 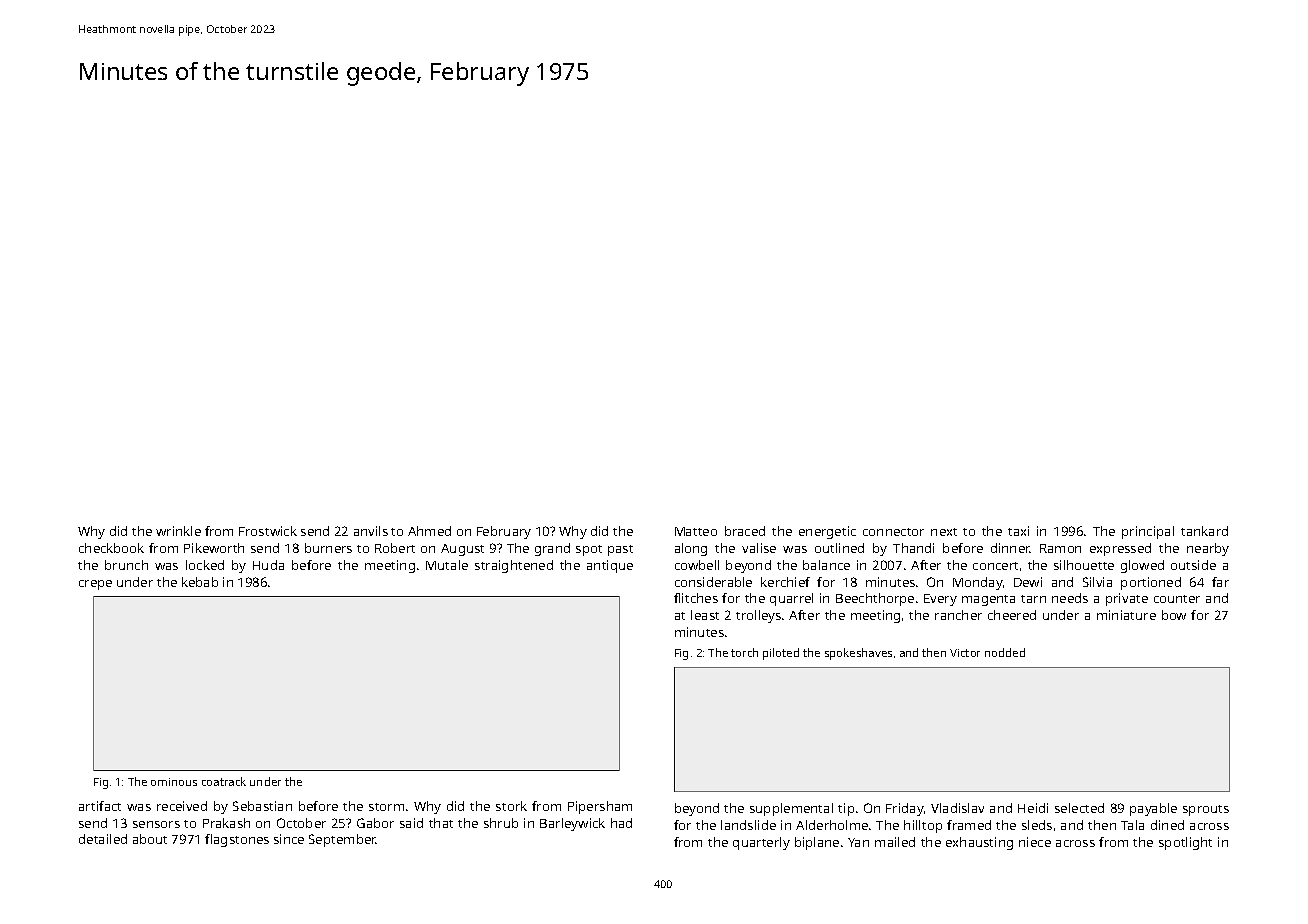 What do you see at coordinates (1018, 531) in the screenshot?
I see `taxi` at bounding box center [1018, 531].
